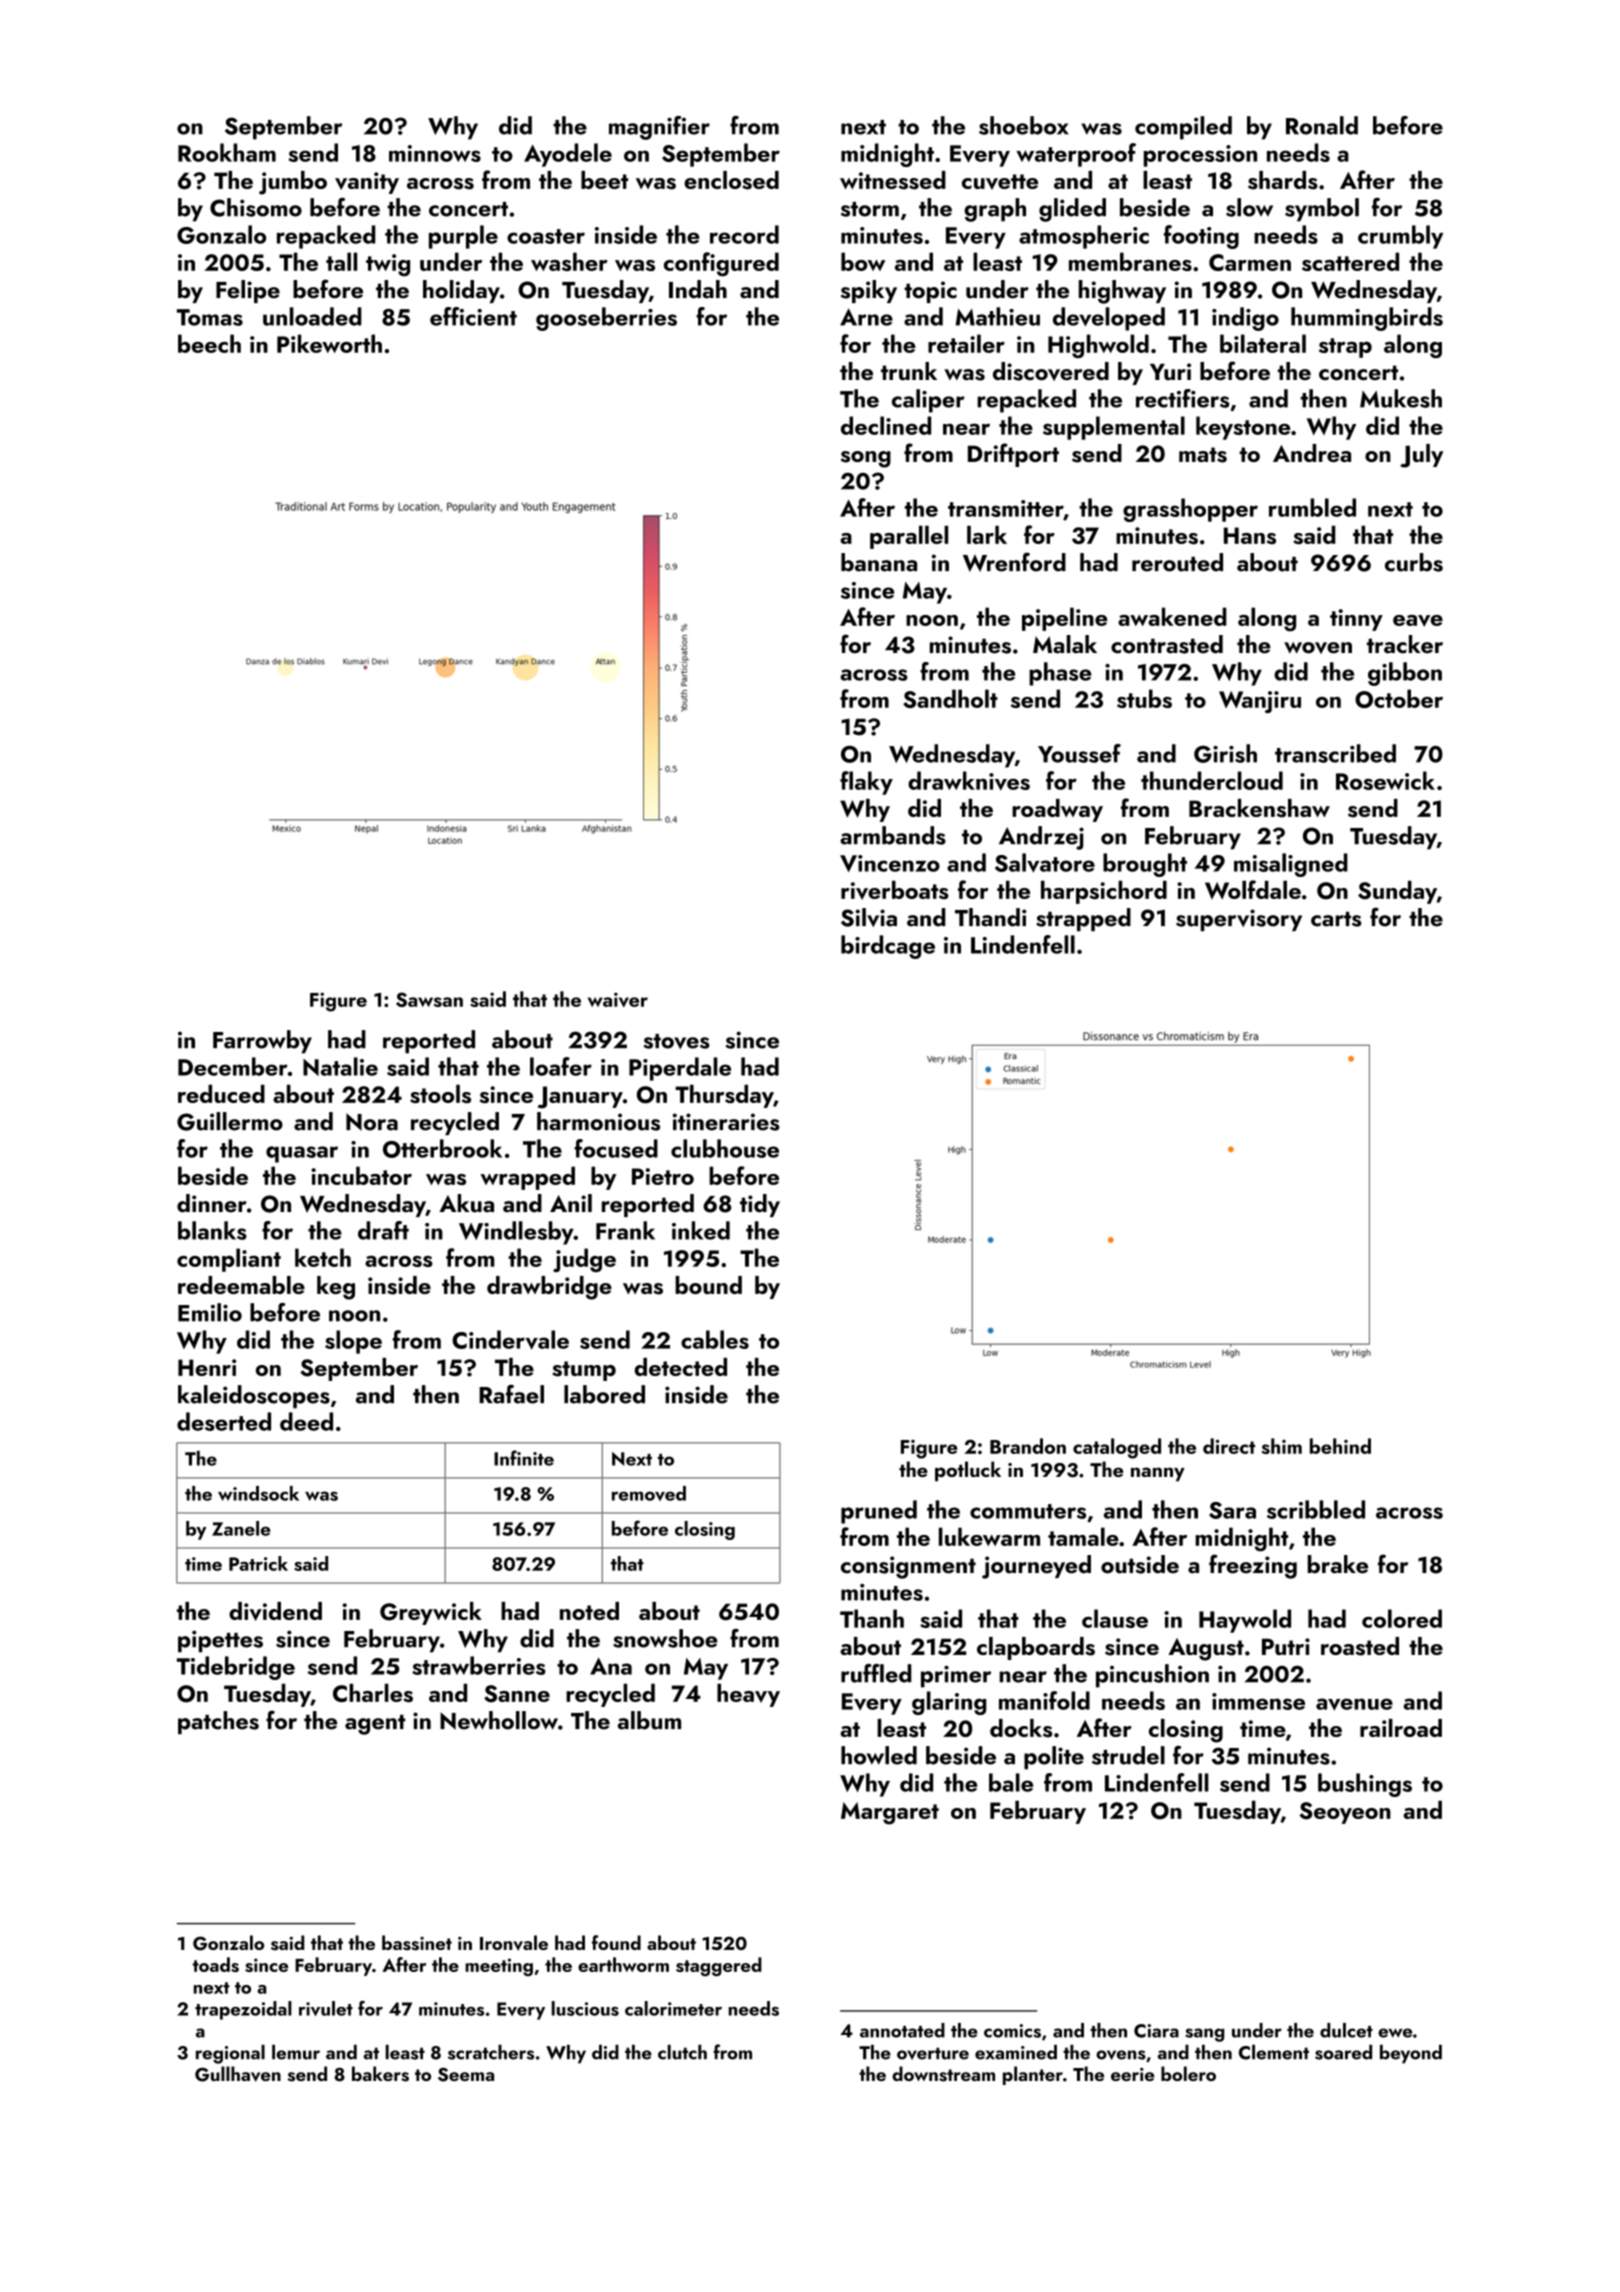 This screenshot has height=2292, width=1620. I want to click on compiled, so click(1183, 128).
